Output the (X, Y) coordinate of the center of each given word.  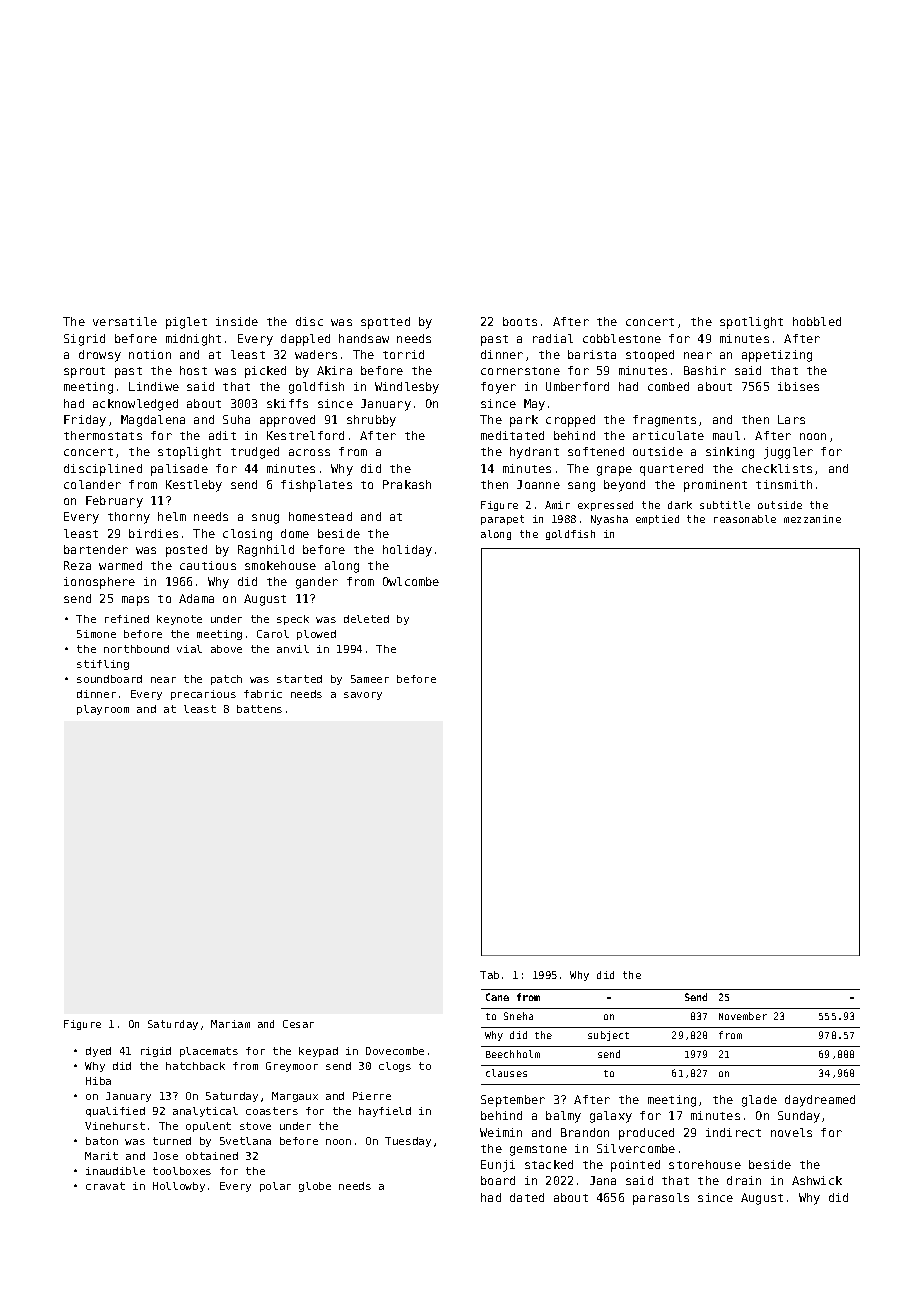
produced (646, 1134)
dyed (98, 1052)
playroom (103, 710)
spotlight (751, 323)
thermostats (103, 435)
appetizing (777, 356)
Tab (489, 975)
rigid (156, 1052)
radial (553, 338)
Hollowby (179, 1187)
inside (237, 321)
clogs (395, 1067)
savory (363, 696)
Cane (497, 997)
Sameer (370, 679)
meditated (512, 435)
